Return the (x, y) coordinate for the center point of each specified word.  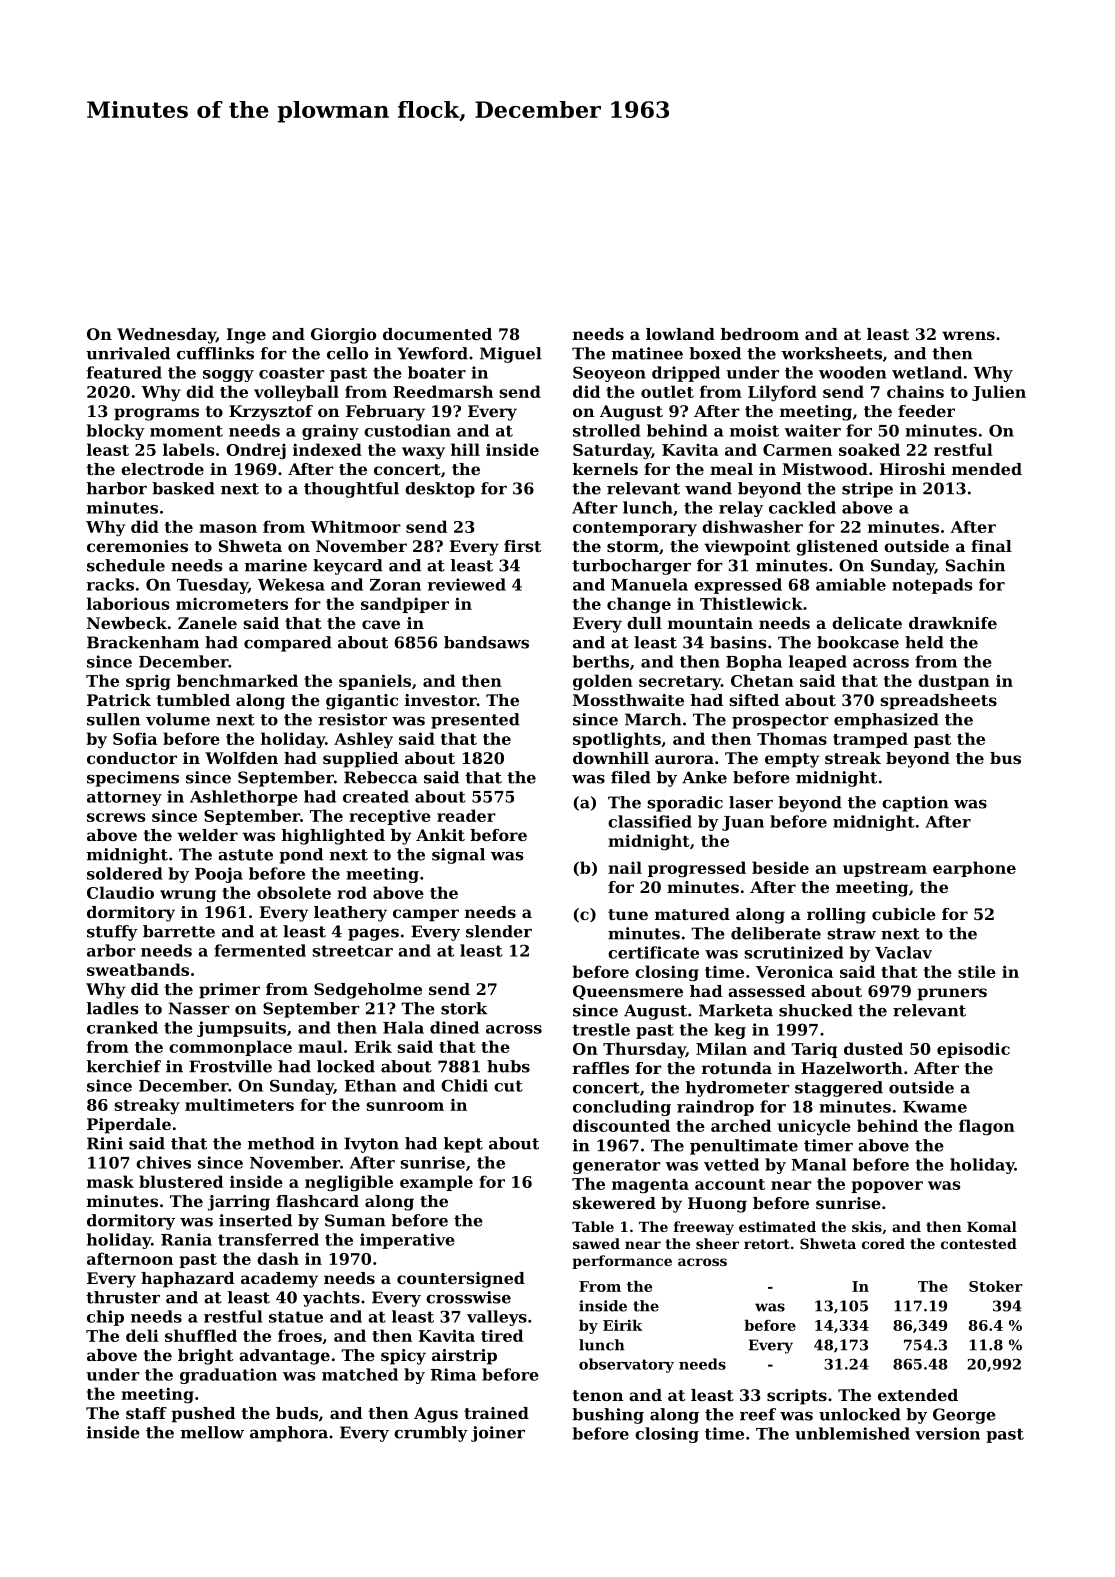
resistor (352, 719)
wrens (968, 335)
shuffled (201, 1335)
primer (229, 991)
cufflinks (215, 353)
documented (437, 334)
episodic (973, 1050)
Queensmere (628, 992)
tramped (870, 740)
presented (475, 721)
